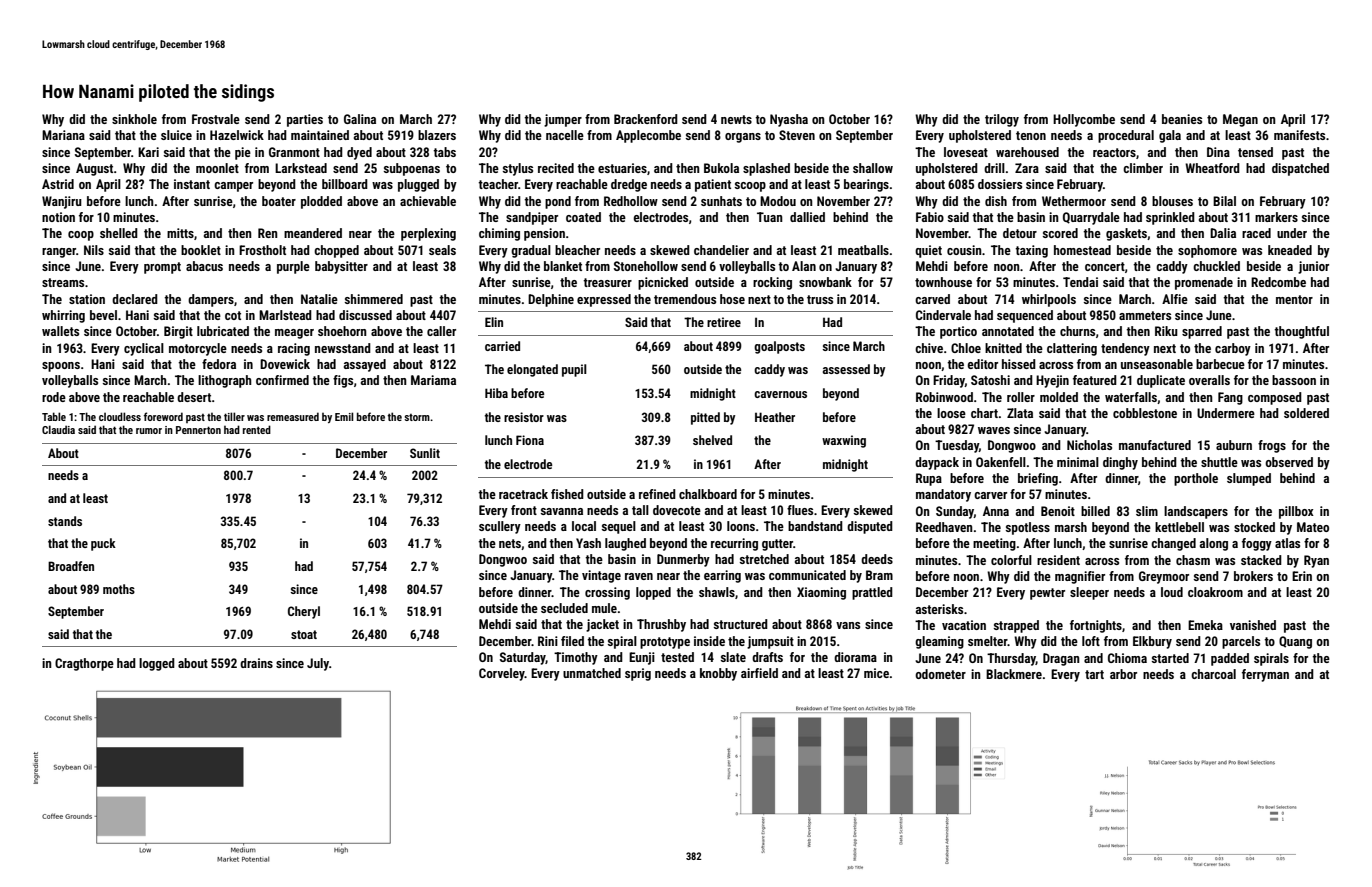 This screenshot has width=1372, height=887. I want to click on Cragthorpe, so click(84, 664).
